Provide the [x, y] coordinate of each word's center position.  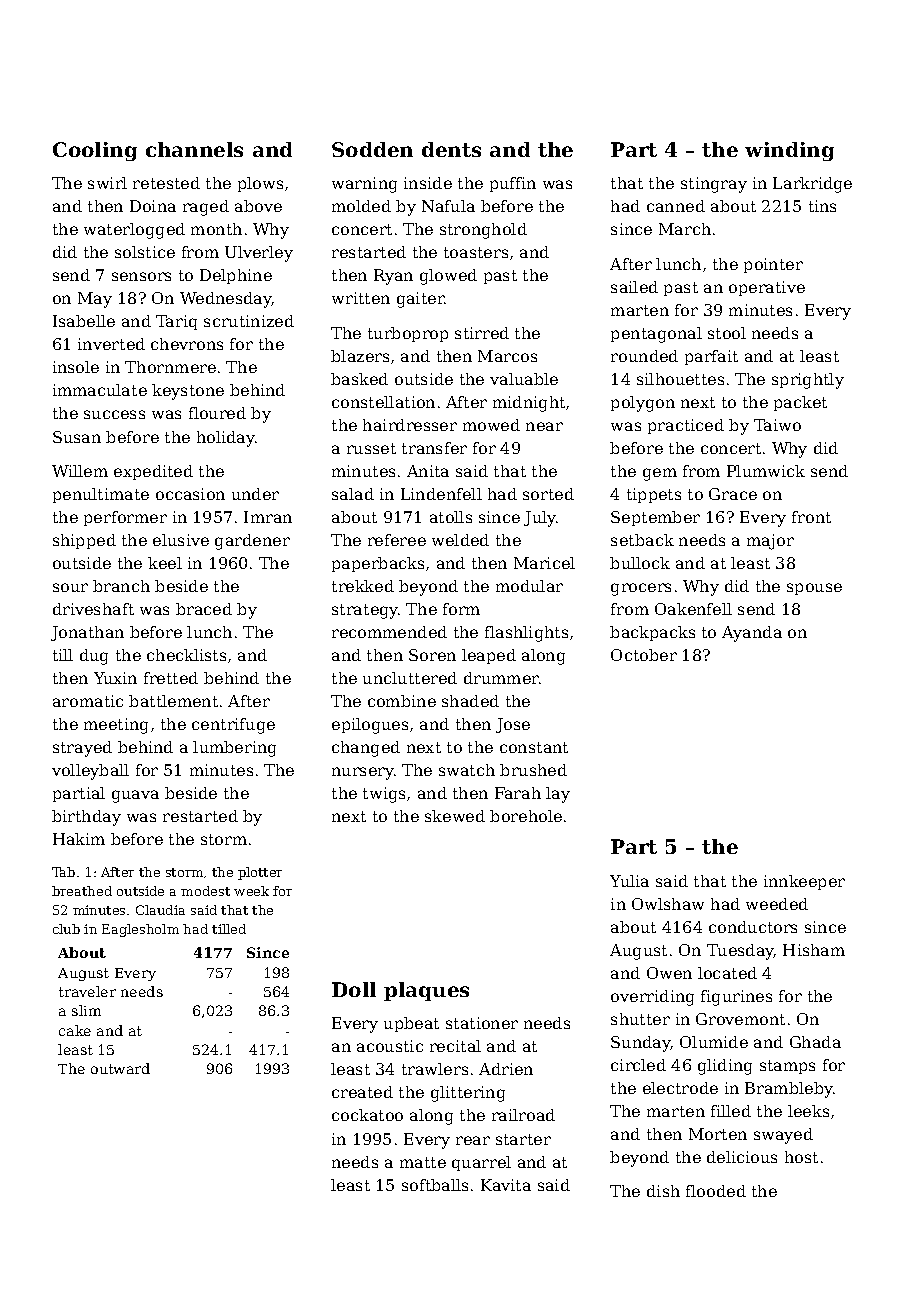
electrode [680, 1088]
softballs [435, 1185]
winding [789, 151]
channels [194, 149]
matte [423, 1162]
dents [451, 149]
